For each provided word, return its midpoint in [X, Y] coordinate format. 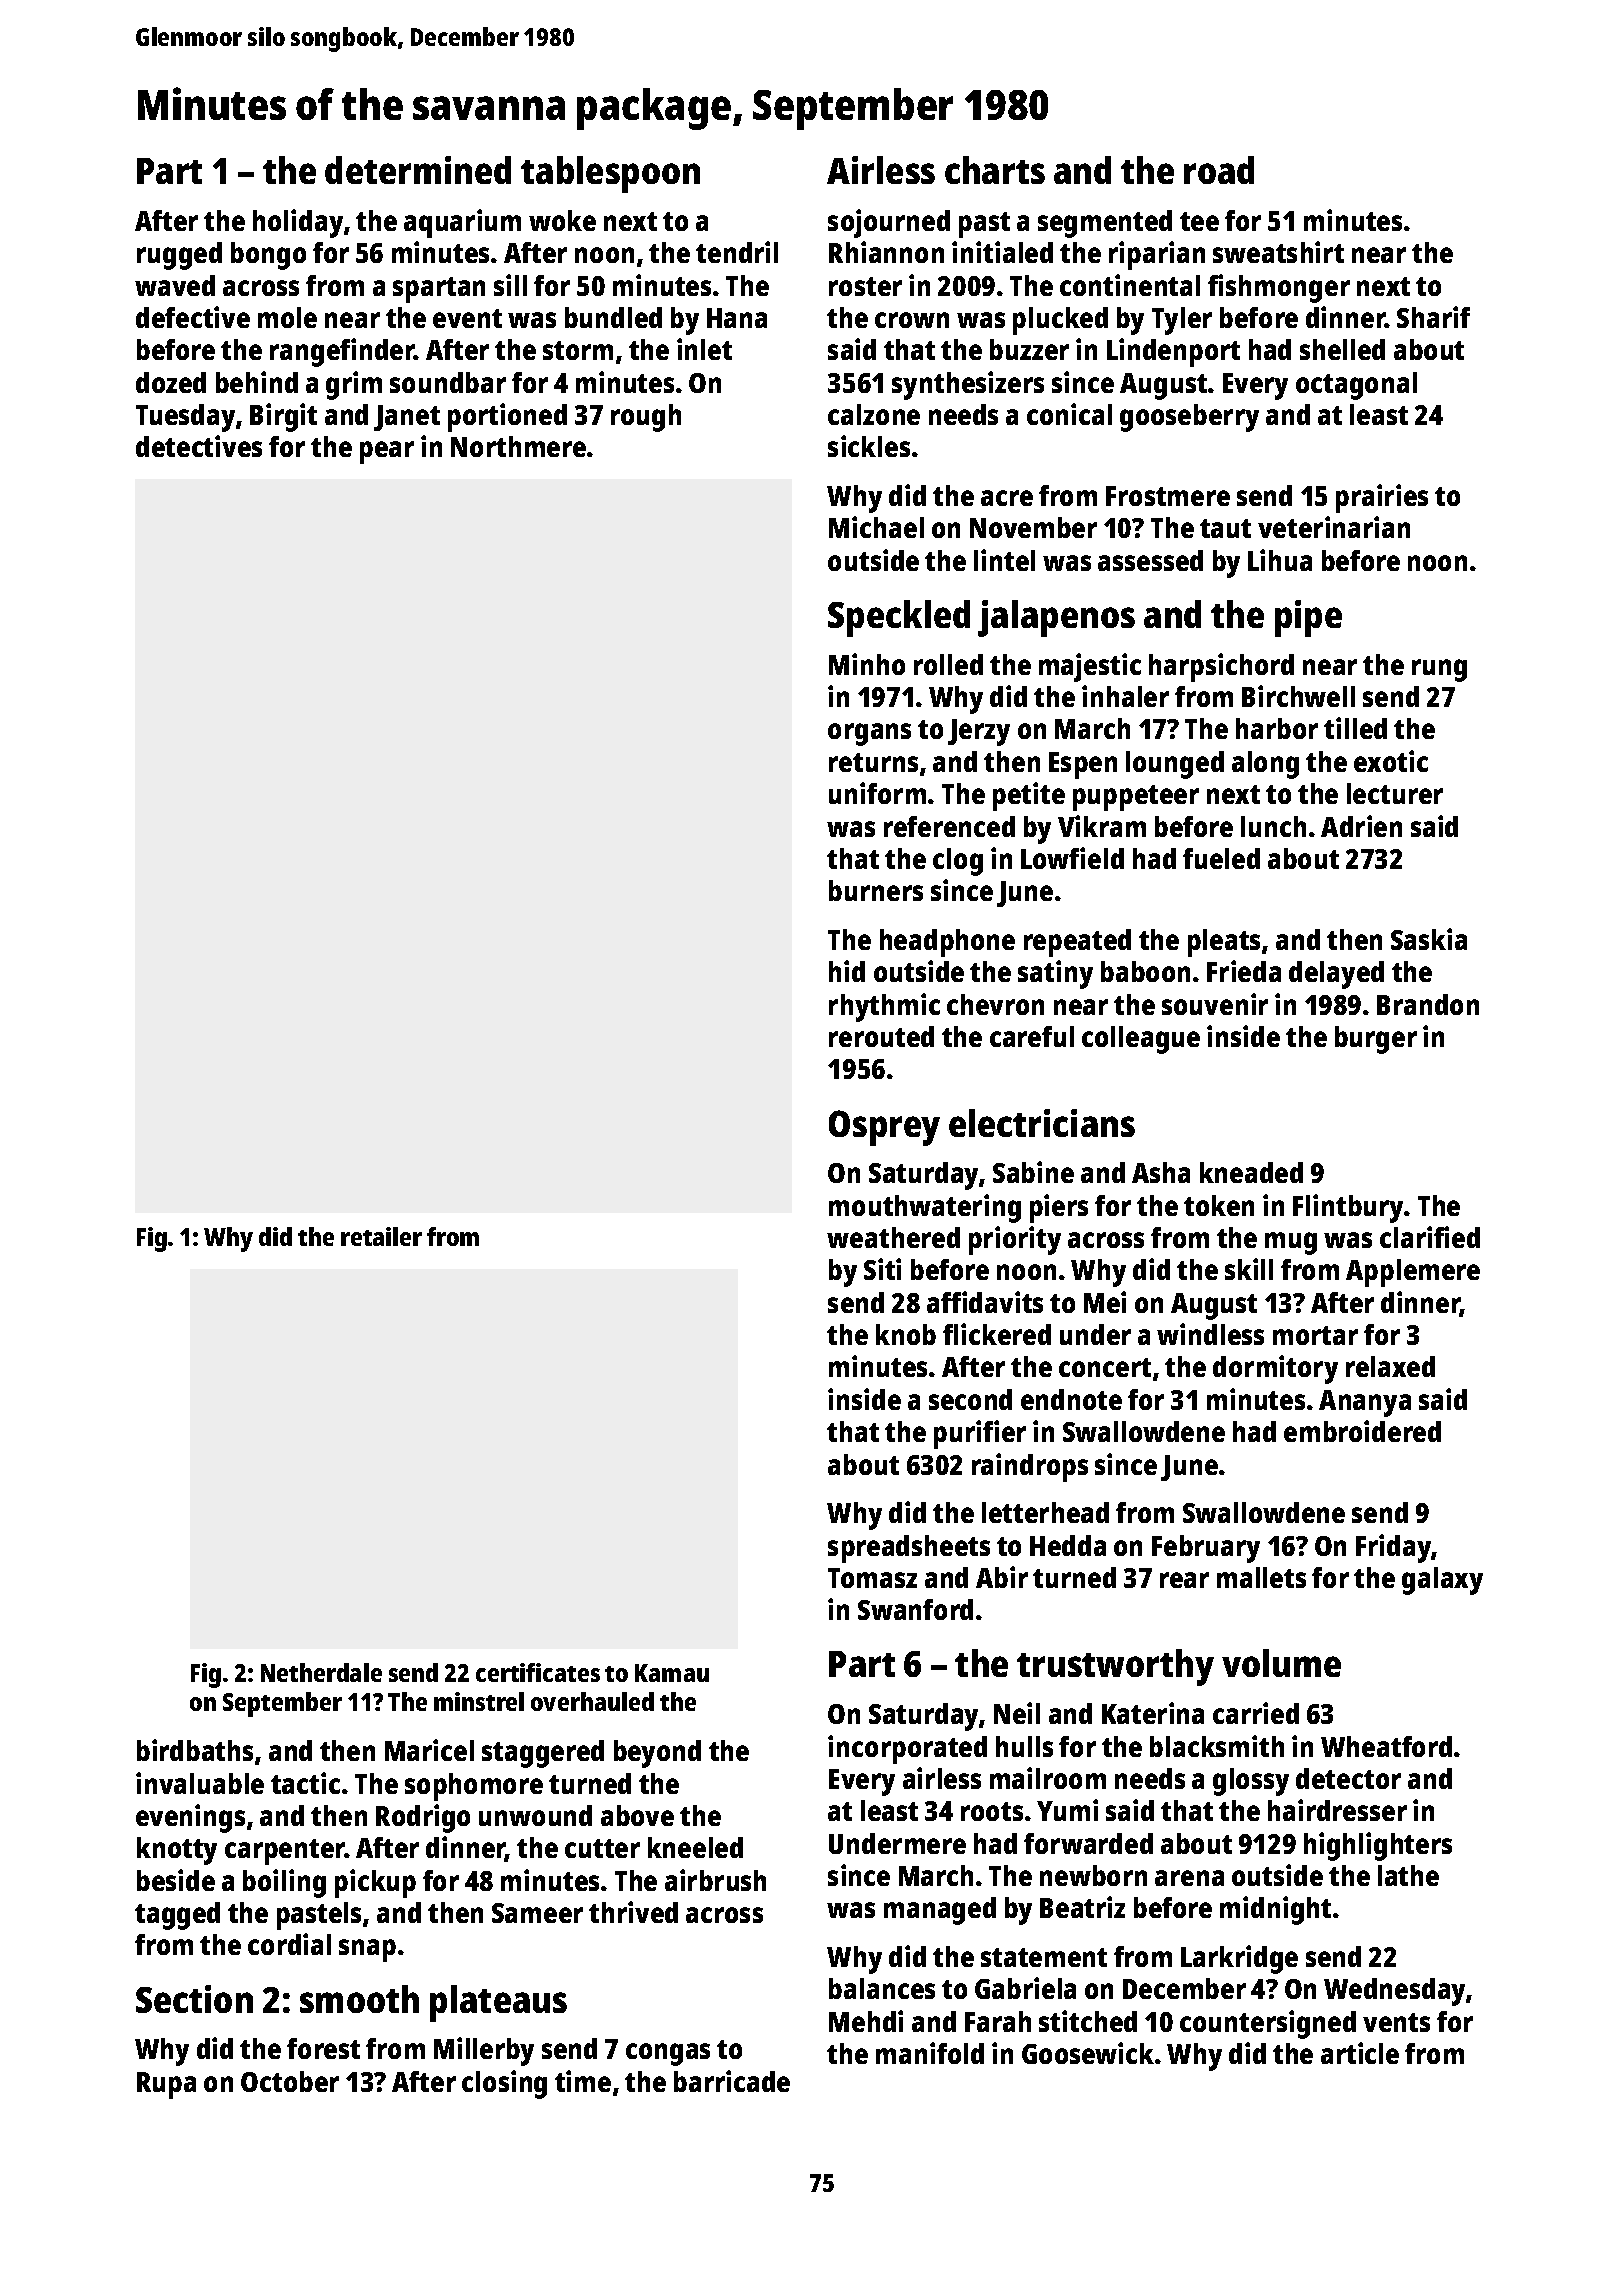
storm [578, 350]
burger [1376, 1040]
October [290, 2081]
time [583, 2081]
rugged [179, 256]
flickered [997, 1334]
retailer [381, 1236]
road [1219, 170]
